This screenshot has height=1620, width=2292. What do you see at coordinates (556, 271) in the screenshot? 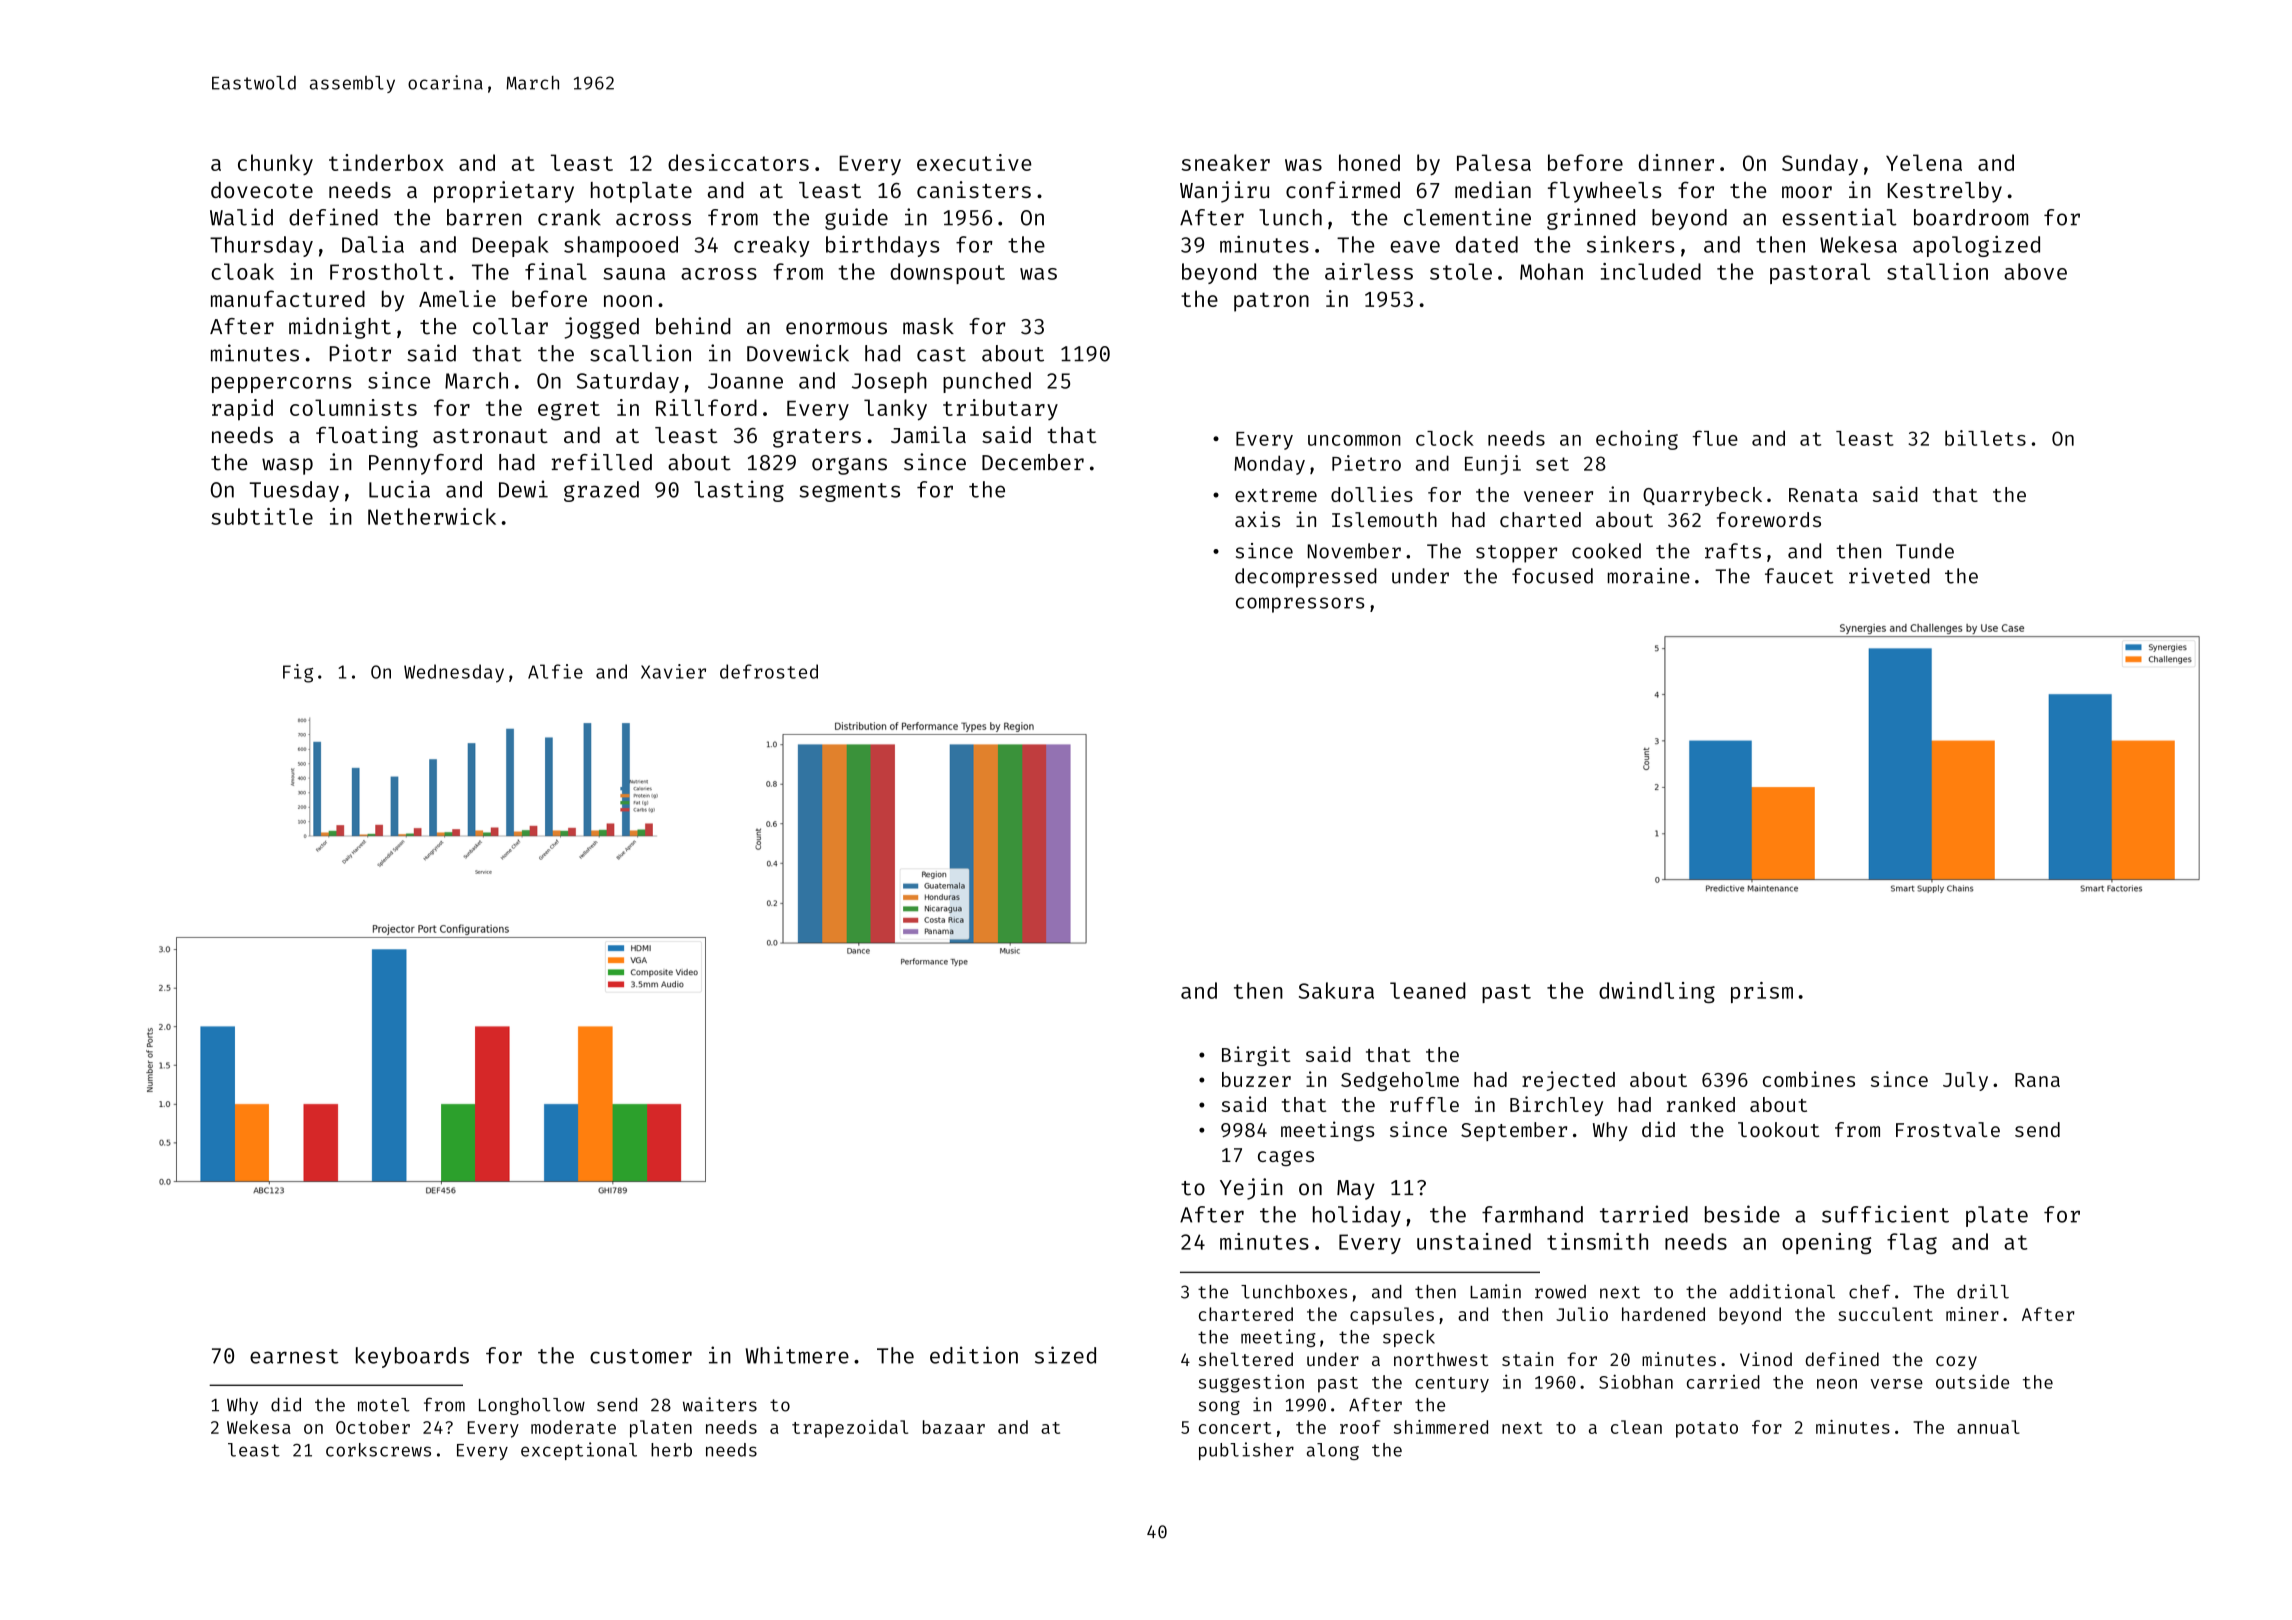
I see `final` at bounding box center [556, 271].
